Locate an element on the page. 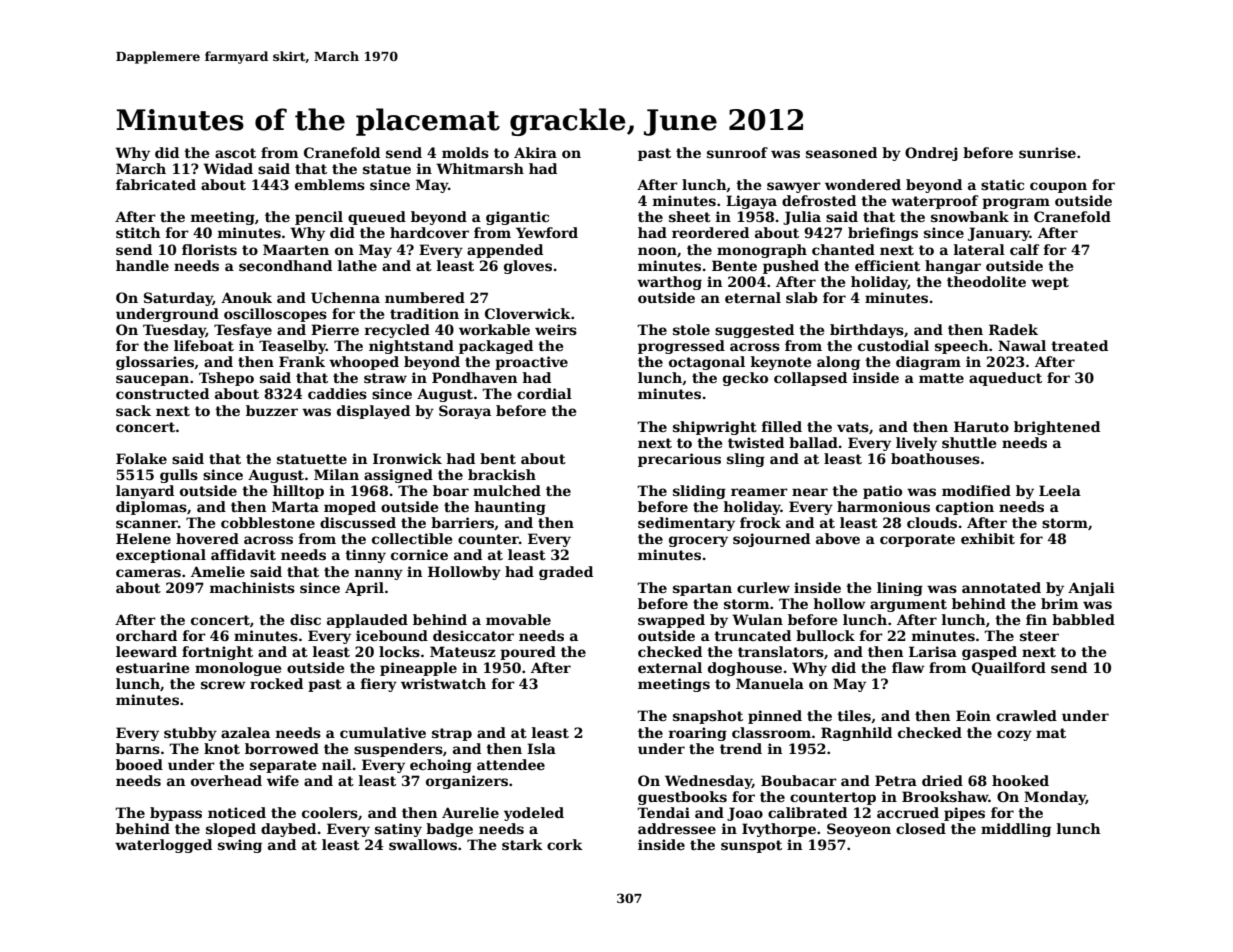  sunrise is located at coordinates (1047, 152).
